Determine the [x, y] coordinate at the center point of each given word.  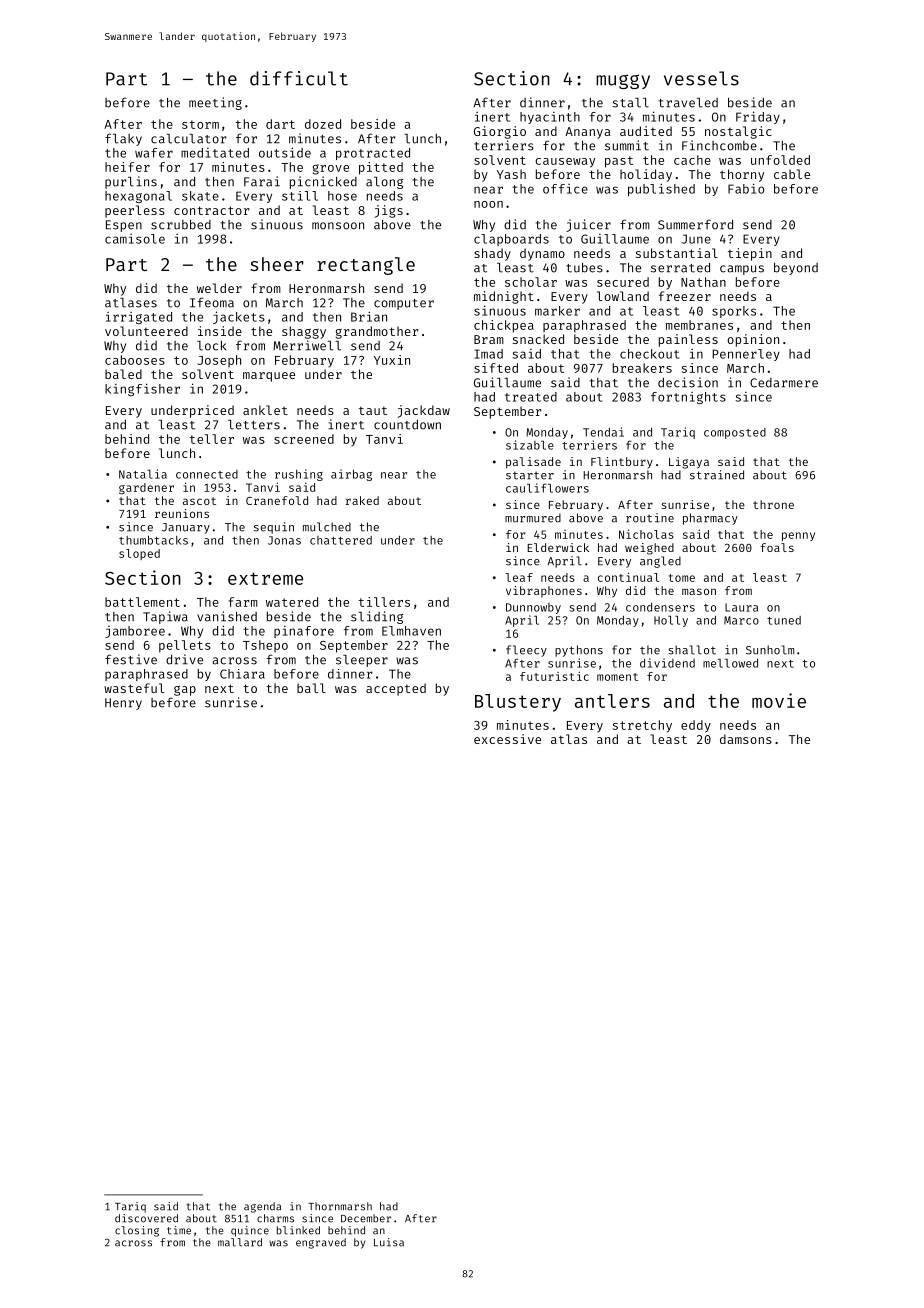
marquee [269, 377]
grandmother [377, 332]
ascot [199, 501]
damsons [746, 739]
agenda [262, 1207]
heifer [127, 167]
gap [185, 690]
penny [798, 536]
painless [688, 340]
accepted [396, 689]
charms [275, 1218]
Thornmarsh [340, 1206]
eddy [696, 726]
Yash [511, 174]
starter [530, 475]
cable [792, 174]
